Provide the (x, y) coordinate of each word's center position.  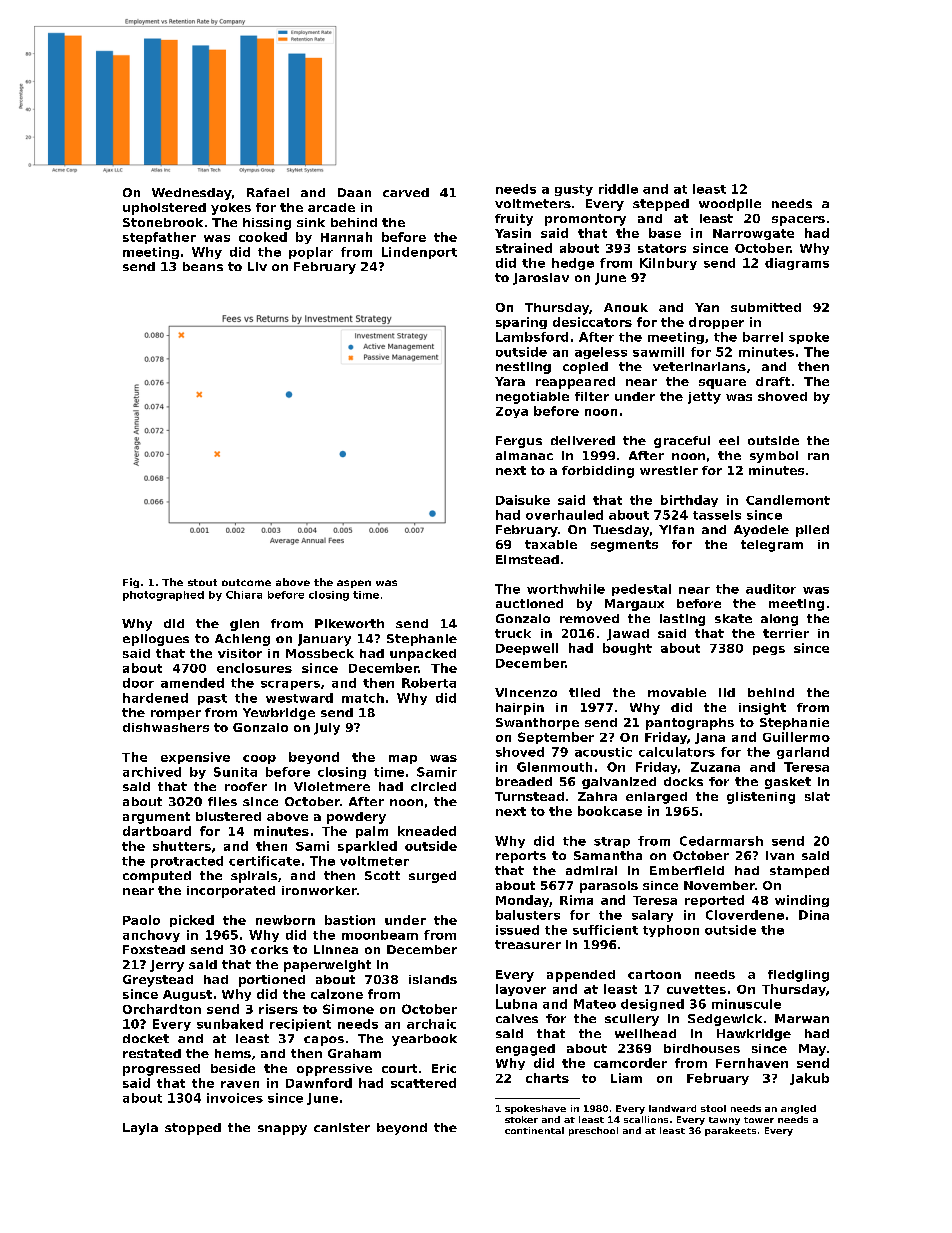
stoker (521, 1119)
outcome (246, 582)
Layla (140, 1129)
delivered (583, 440)
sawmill (658, 352)
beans (203, 266)
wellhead (645, 1033)
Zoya (512, 412)
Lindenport (419, 253)
